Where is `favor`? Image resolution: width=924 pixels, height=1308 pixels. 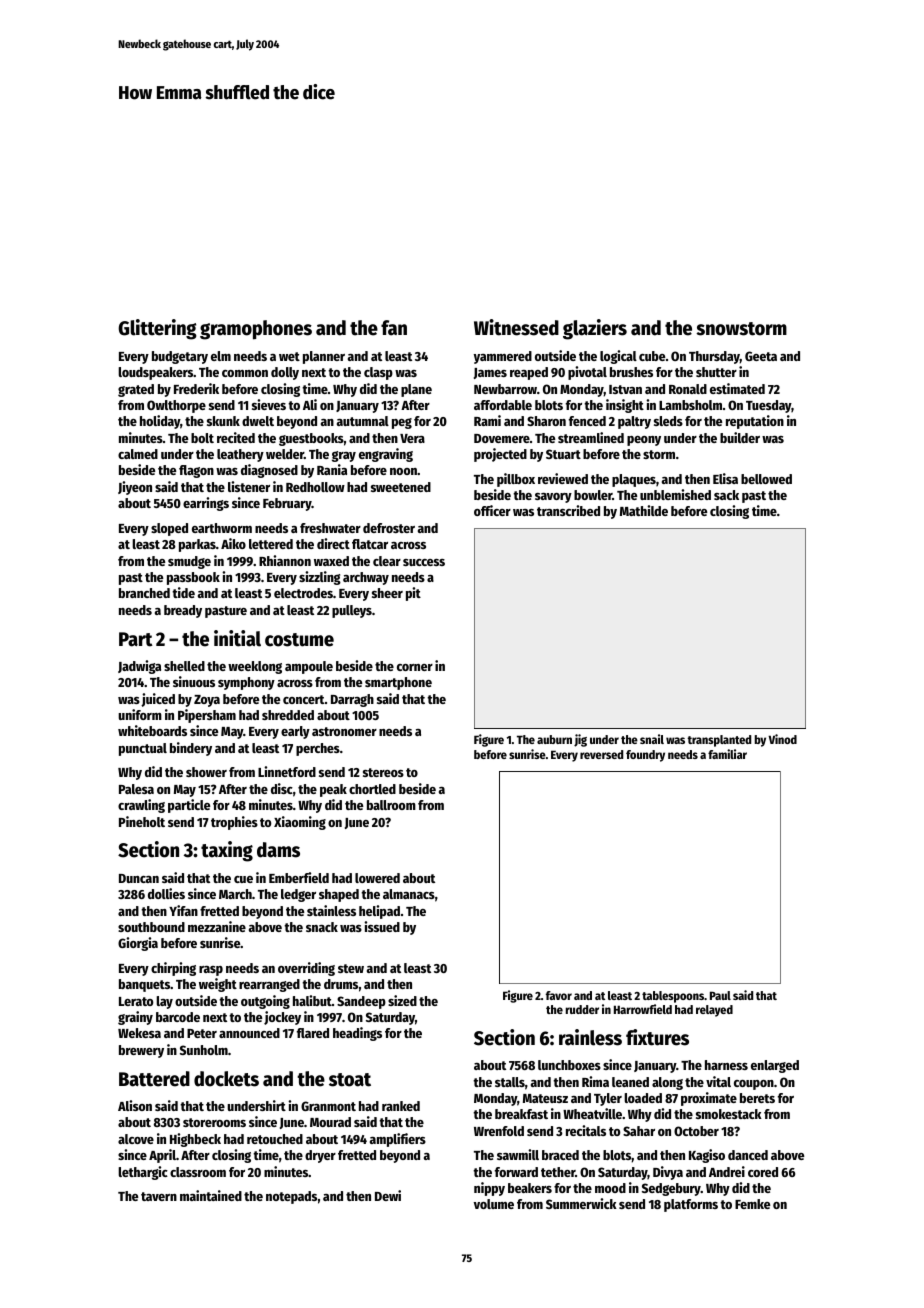
favor is located at coordinates (559, 995).
